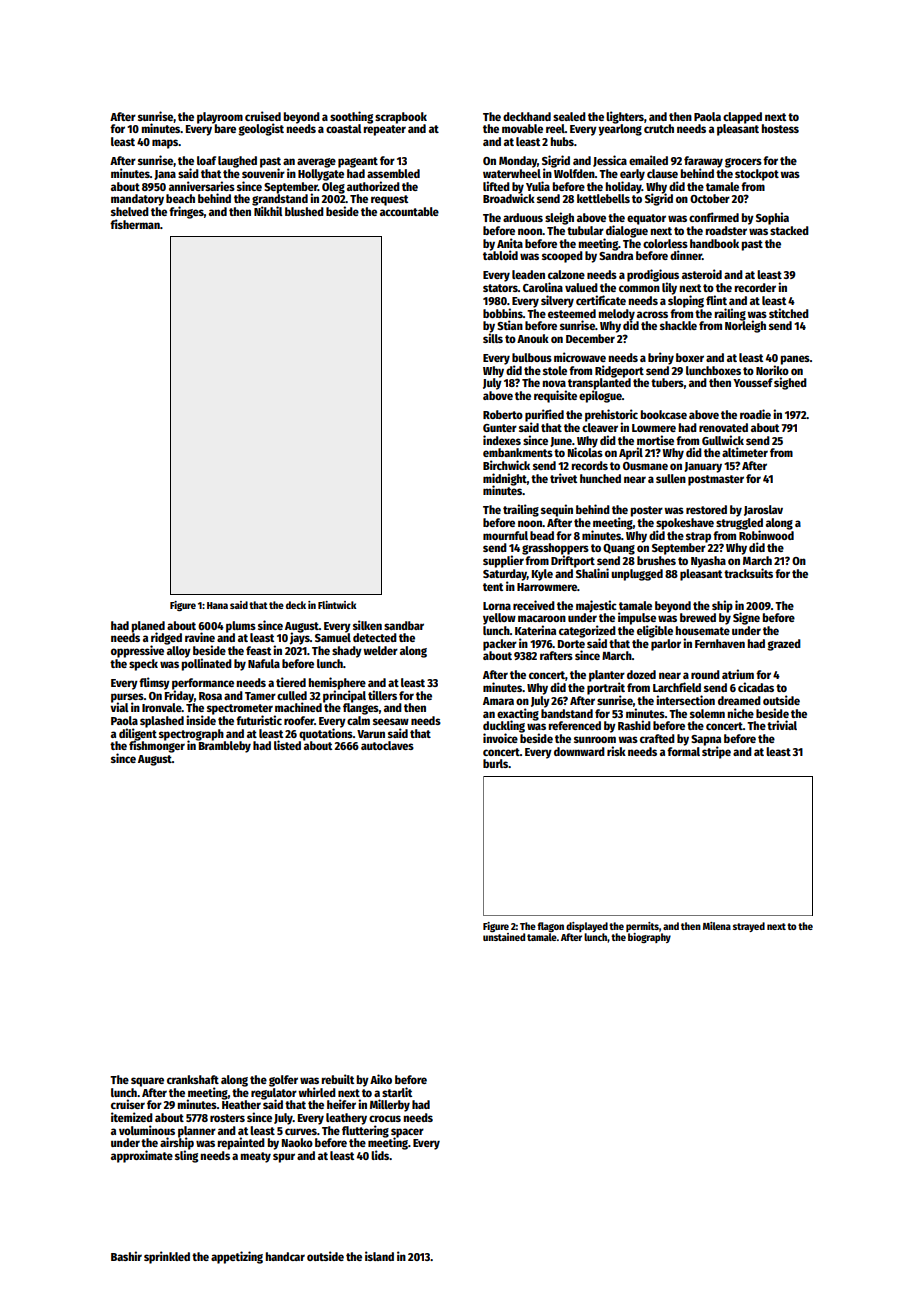  What do you see at coordinates (557, 510) in the screenshot?
I see `sequin` at bounding box center [557, 510].
